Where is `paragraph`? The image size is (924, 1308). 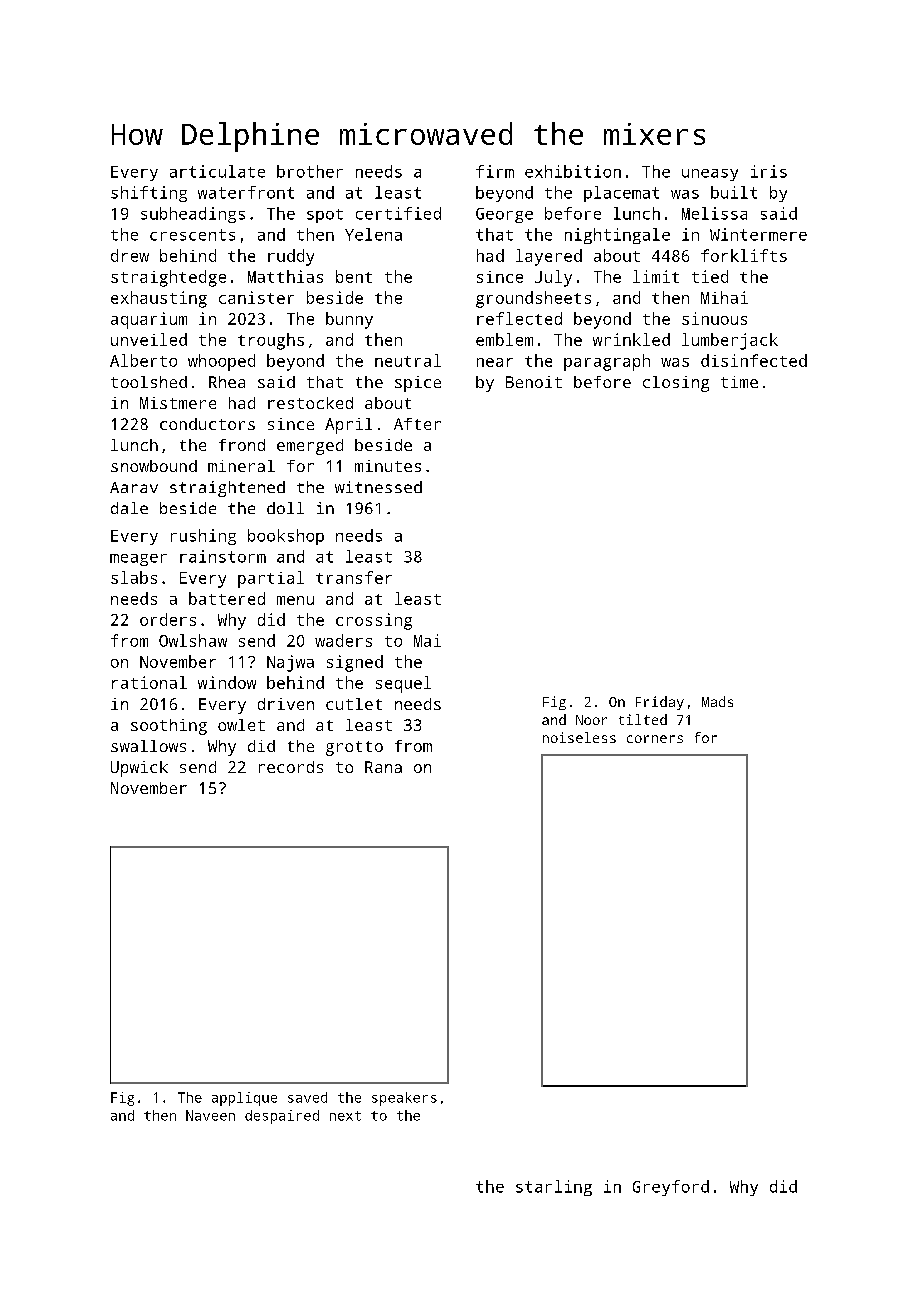
paragraph is located at coordinates (607, 362).
